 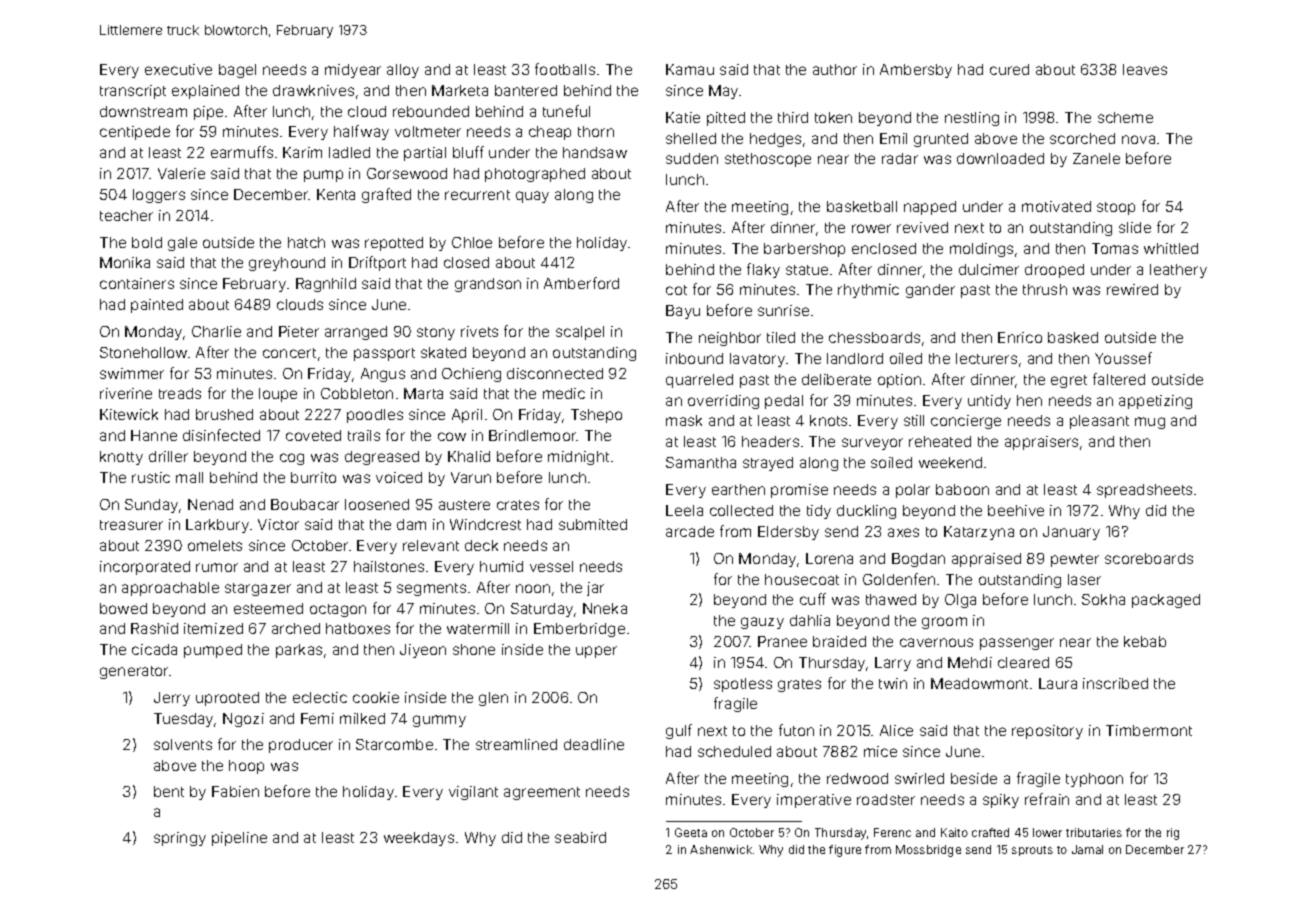 I want to click on pewter, so click(x=1075, y=560).
